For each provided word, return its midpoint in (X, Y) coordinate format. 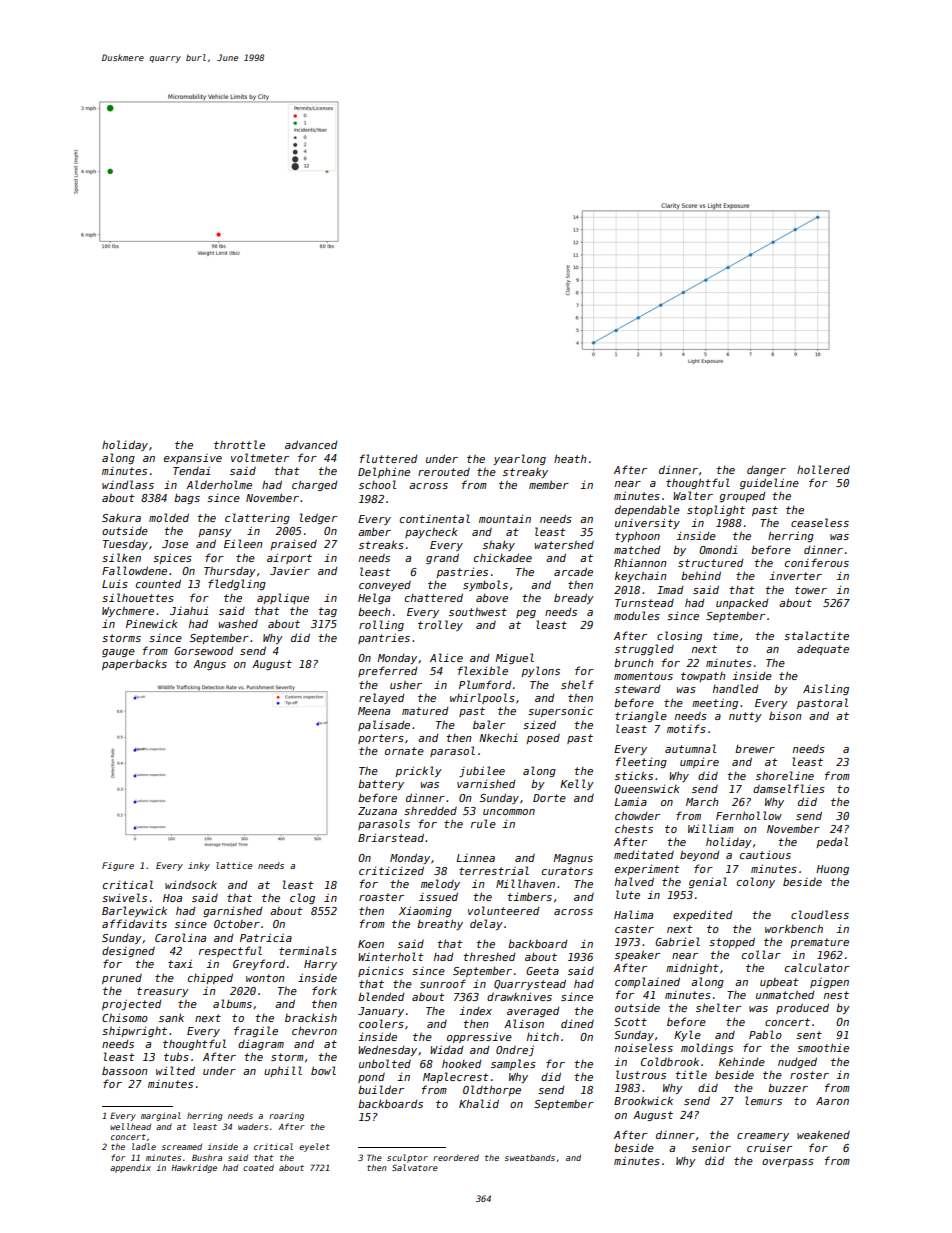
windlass (128, 484)
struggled (644, 649)
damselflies (789, 788)
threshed (489, 957)
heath (570, 458)
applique (283, 598)
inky (199, 866)
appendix (130, 1168)
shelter (718, 1007)
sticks (634, 775)
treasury (163, 992)
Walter (693, 495)
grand (442, 558)
